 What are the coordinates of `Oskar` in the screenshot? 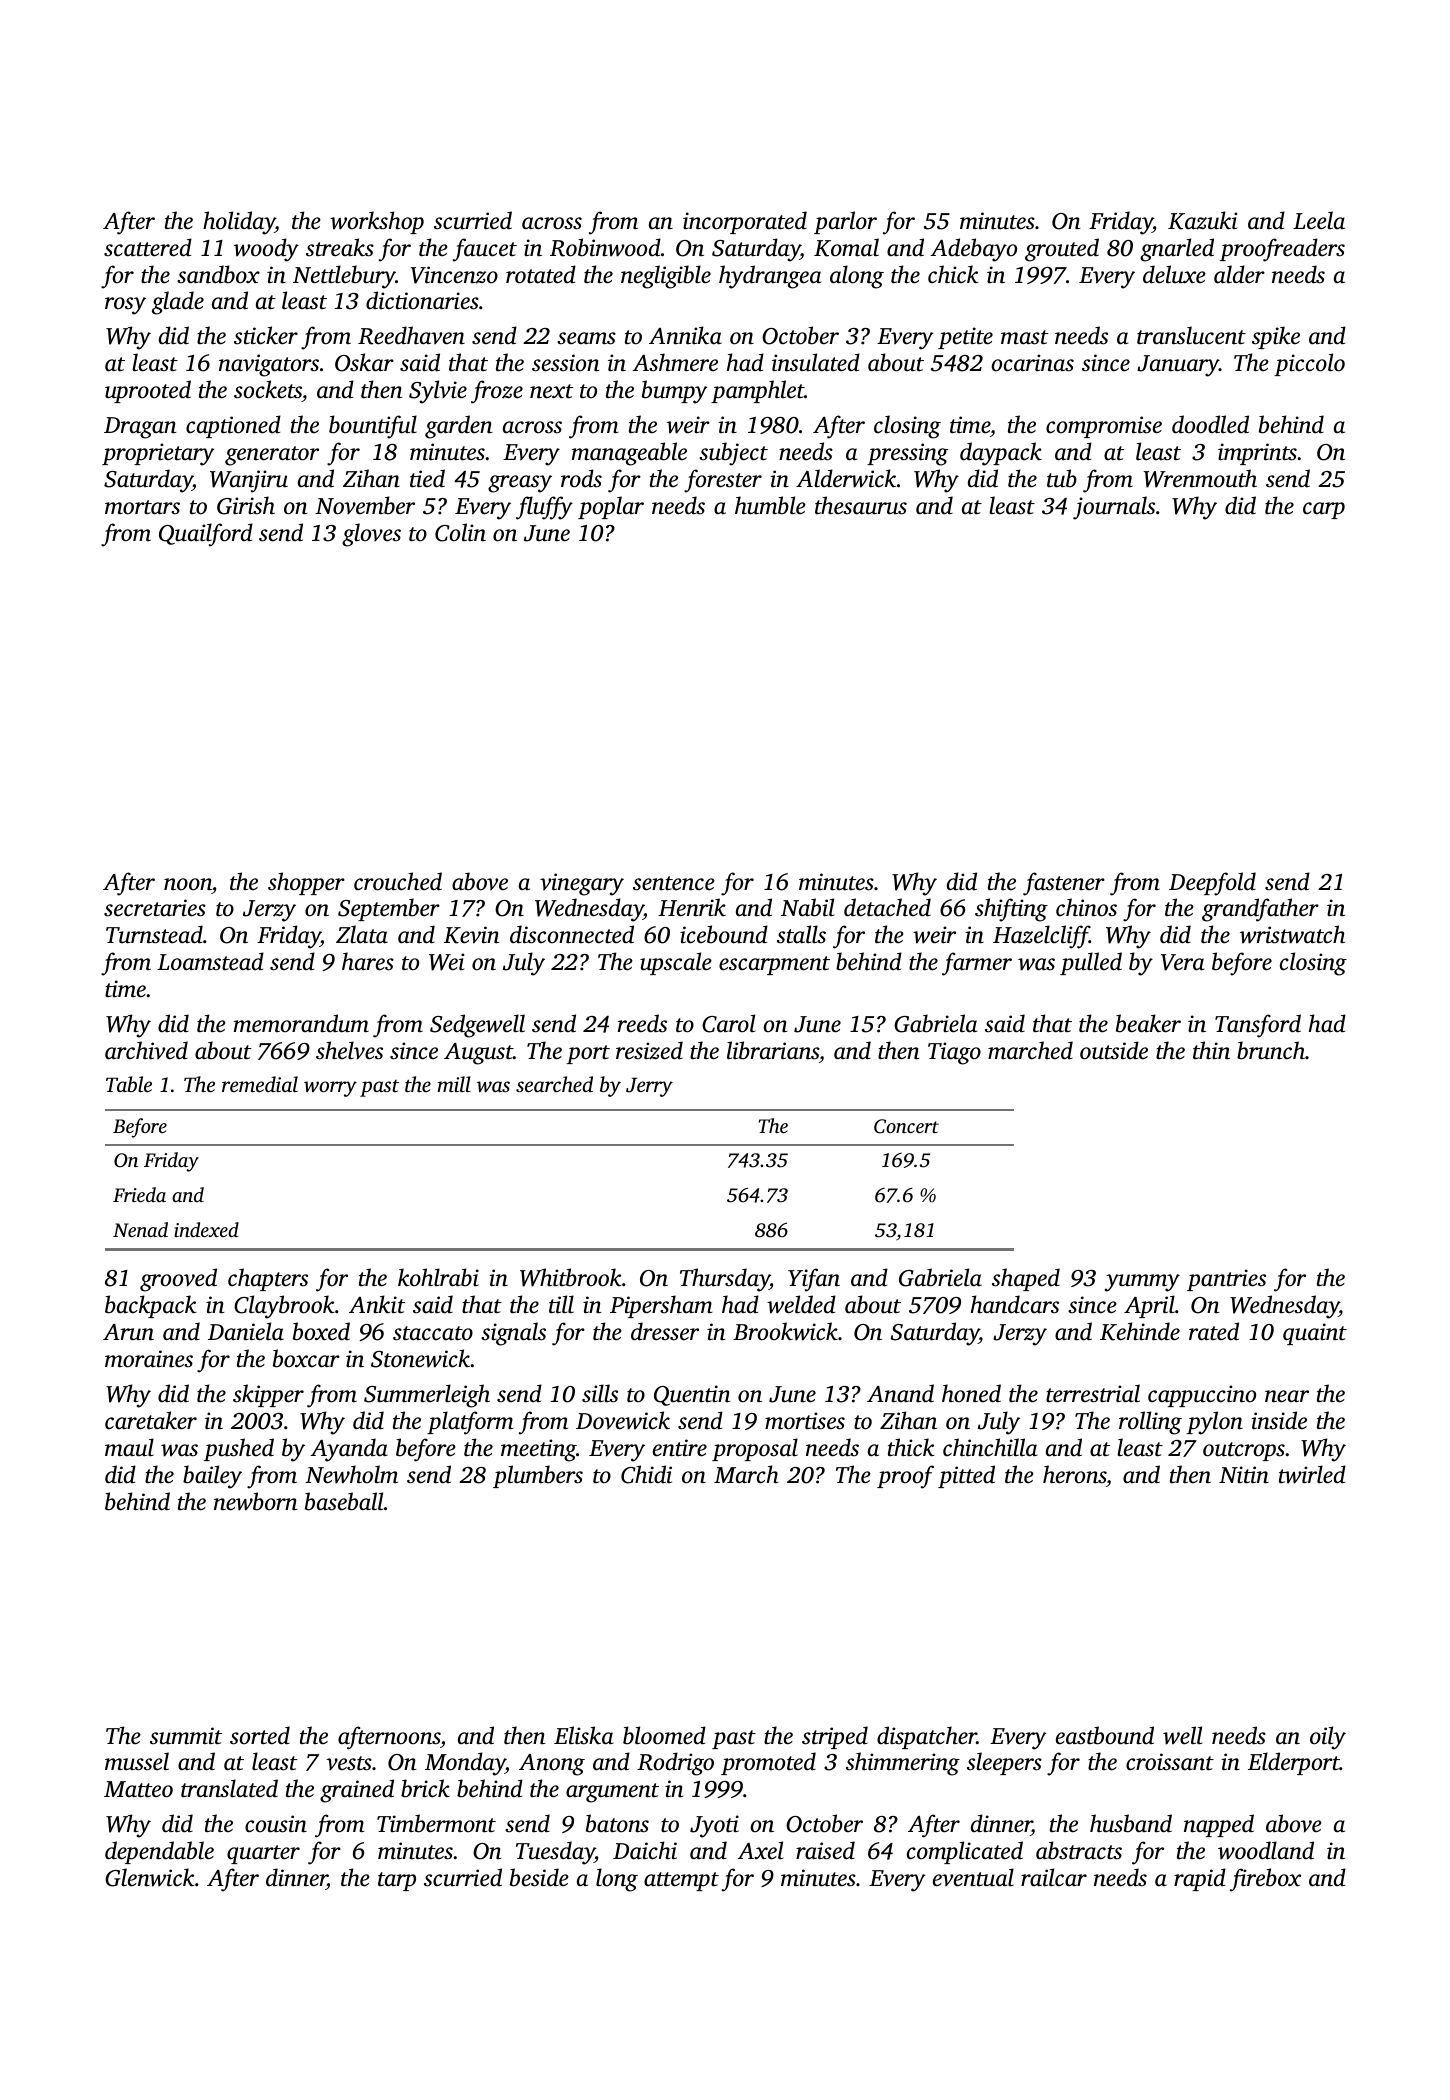 It's located at (364, 362).
